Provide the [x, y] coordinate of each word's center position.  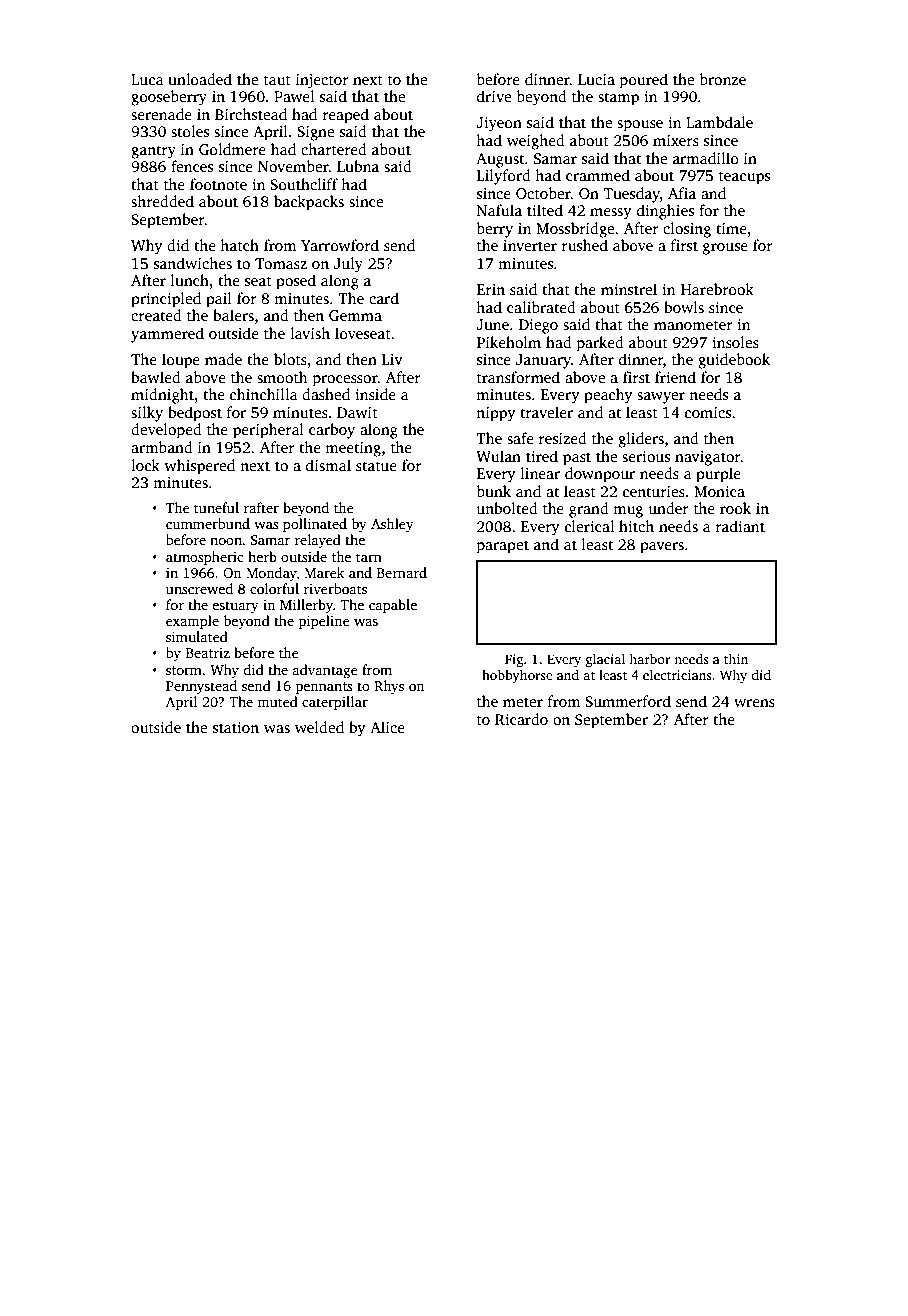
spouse [640, 126]
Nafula [499, 210]
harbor [649, 659]
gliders [641, 440]
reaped [346, 116]
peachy [608, 396]
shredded [162, 201]
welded [319, 727]
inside [375, 394]
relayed [318, 541]
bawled [156, 377]
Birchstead [251, 114]
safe [520, 438]
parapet [503, 547]
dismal [328, 465]
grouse [725, 249]
